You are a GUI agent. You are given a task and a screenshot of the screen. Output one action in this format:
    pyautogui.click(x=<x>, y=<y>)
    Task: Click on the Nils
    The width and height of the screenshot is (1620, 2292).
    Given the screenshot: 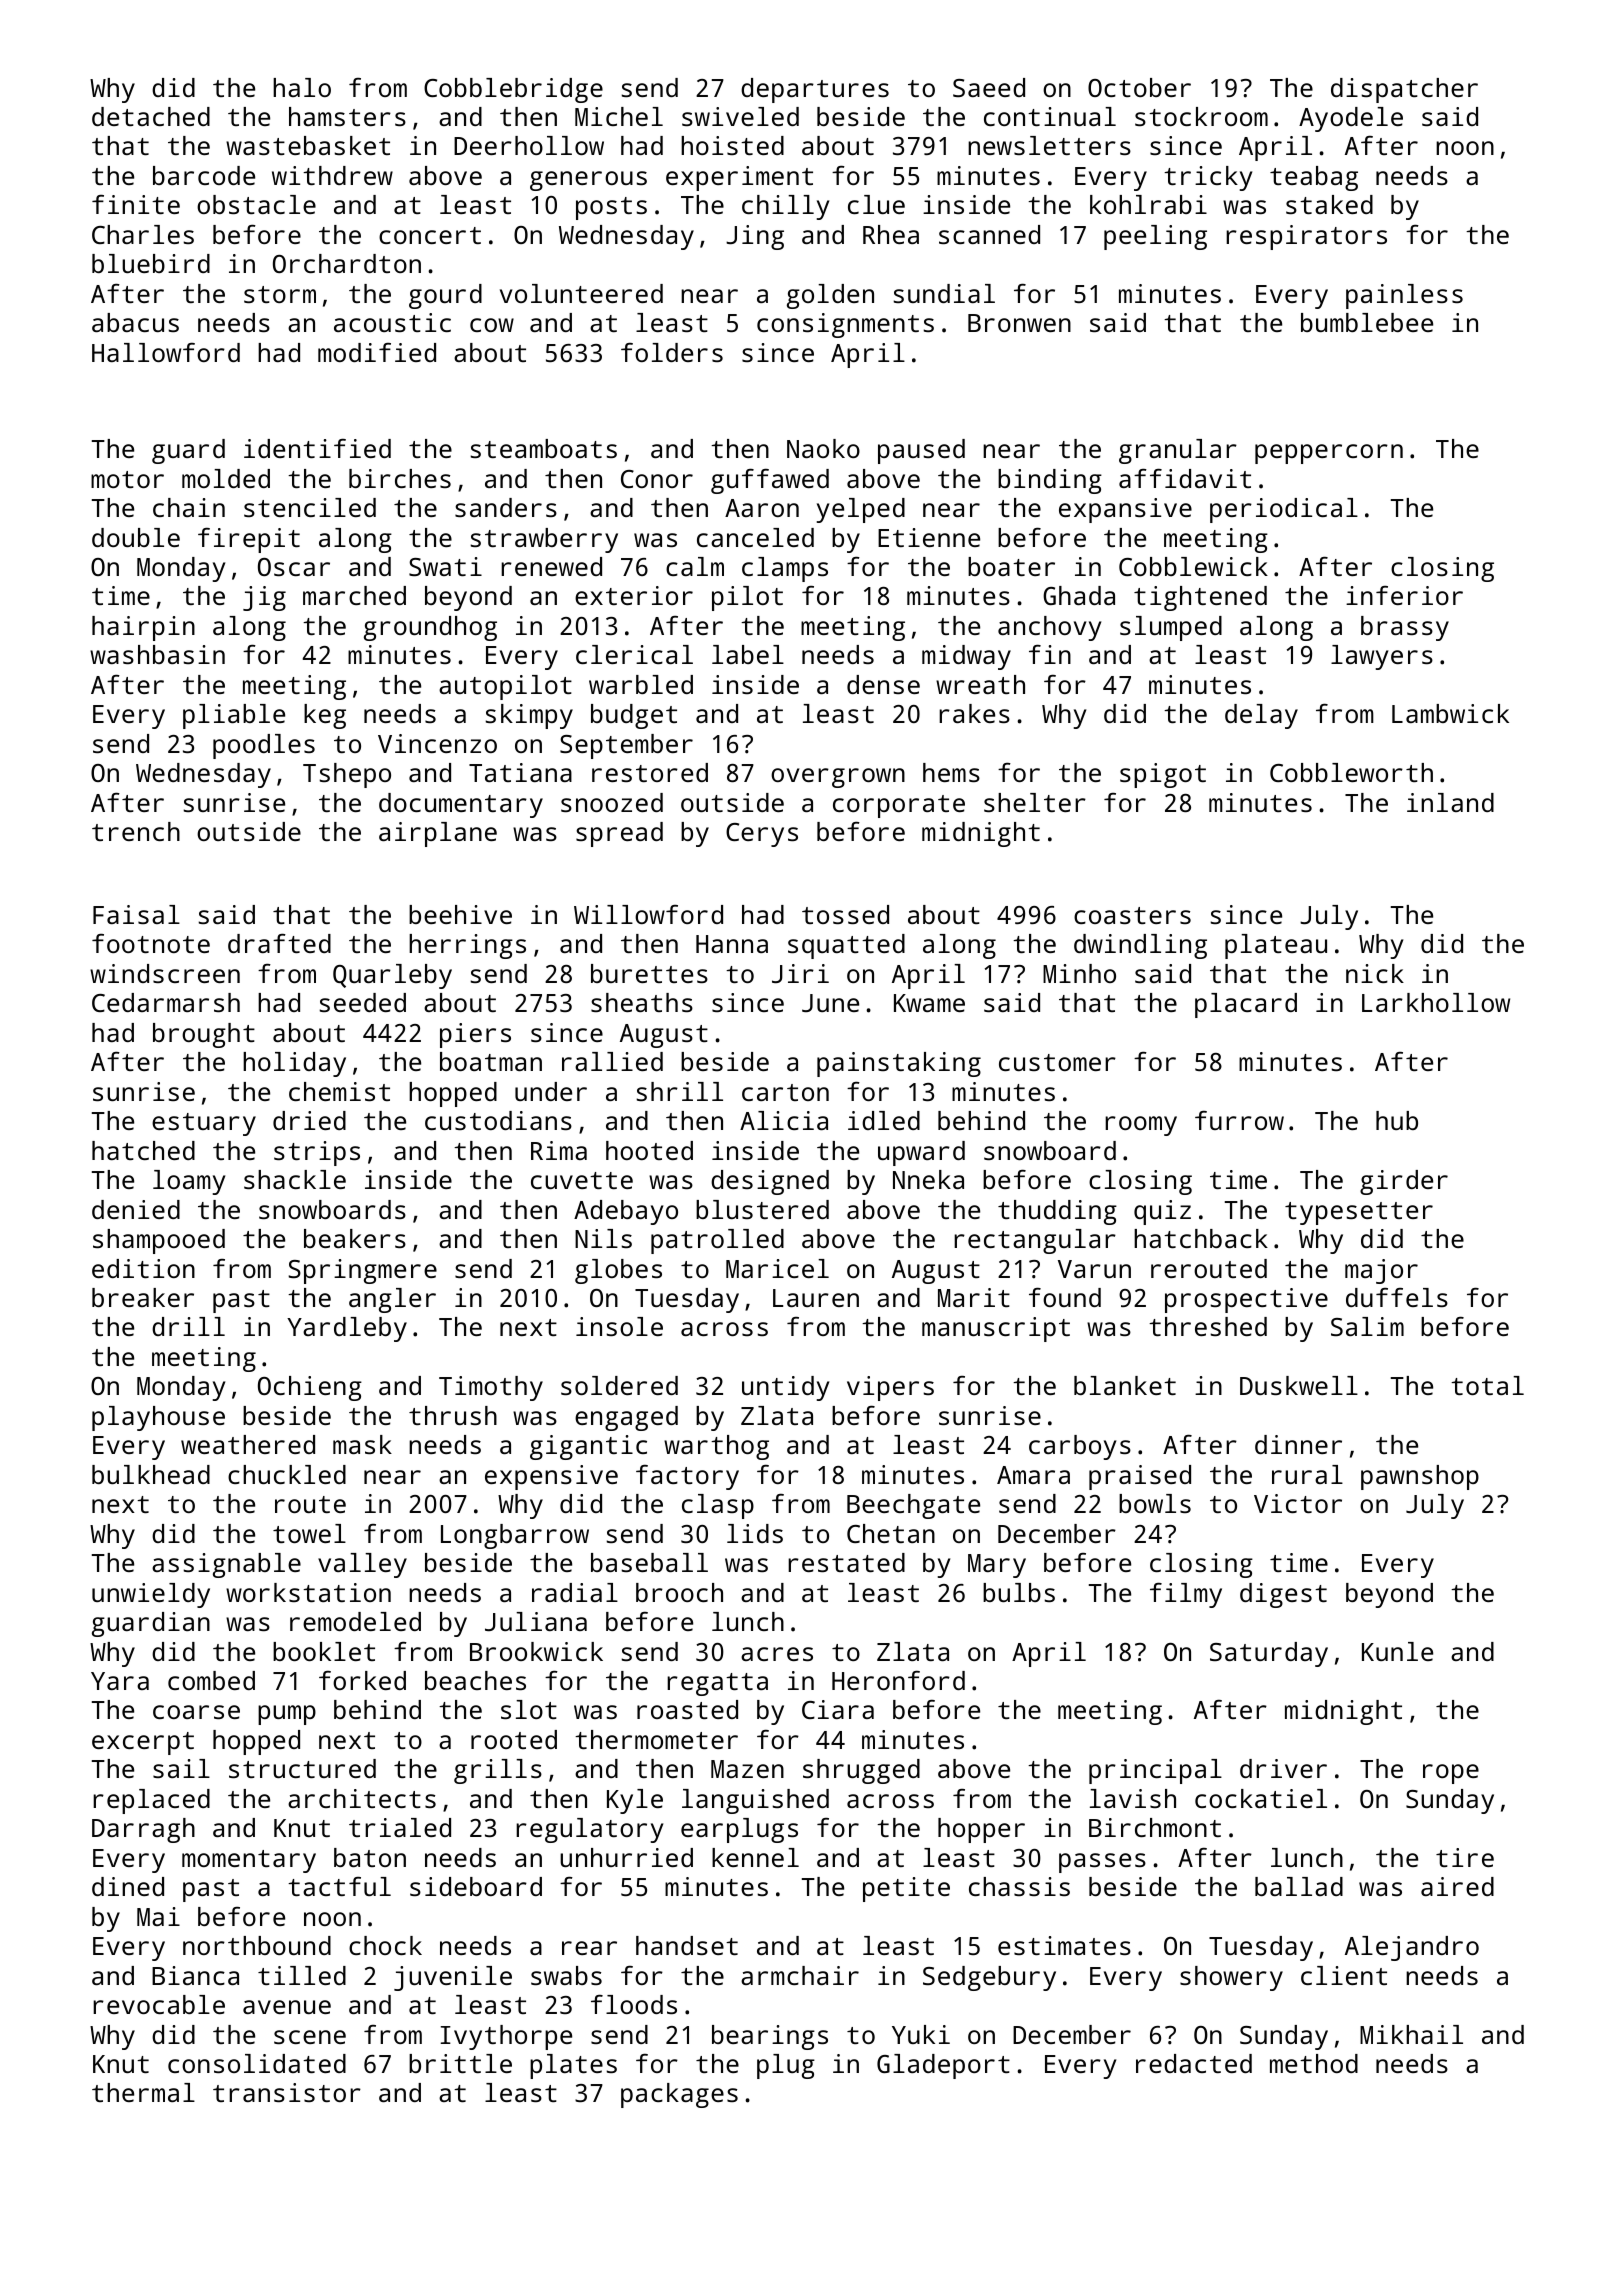 What is the action you would take?
    pyautogui.click(x=603, y=1238)
